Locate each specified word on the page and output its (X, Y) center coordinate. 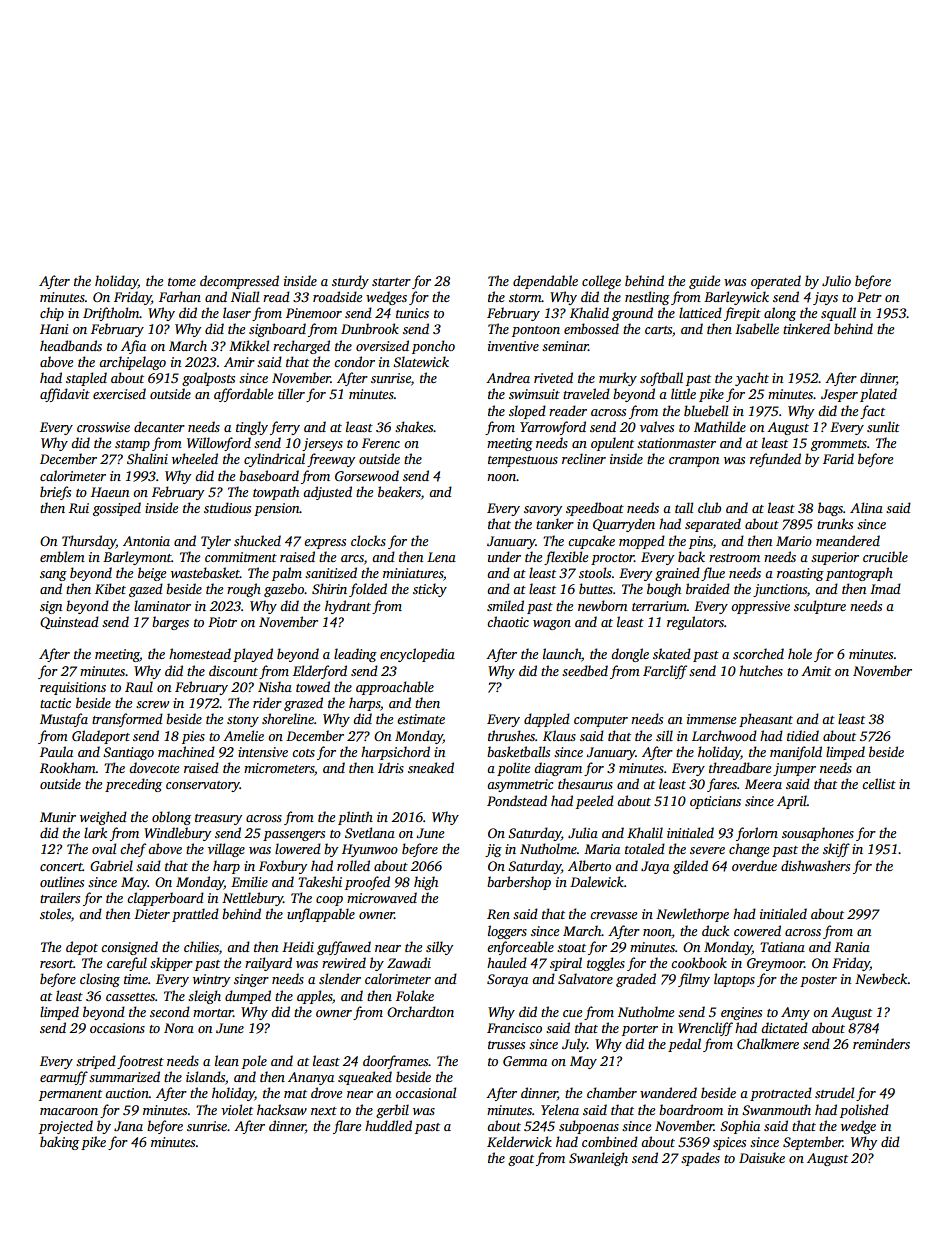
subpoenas (589, 1127)
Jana (128, 1126)
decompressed (239, 282)
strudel (834, 1092)
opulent (612, 444)
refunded (775, 460)
